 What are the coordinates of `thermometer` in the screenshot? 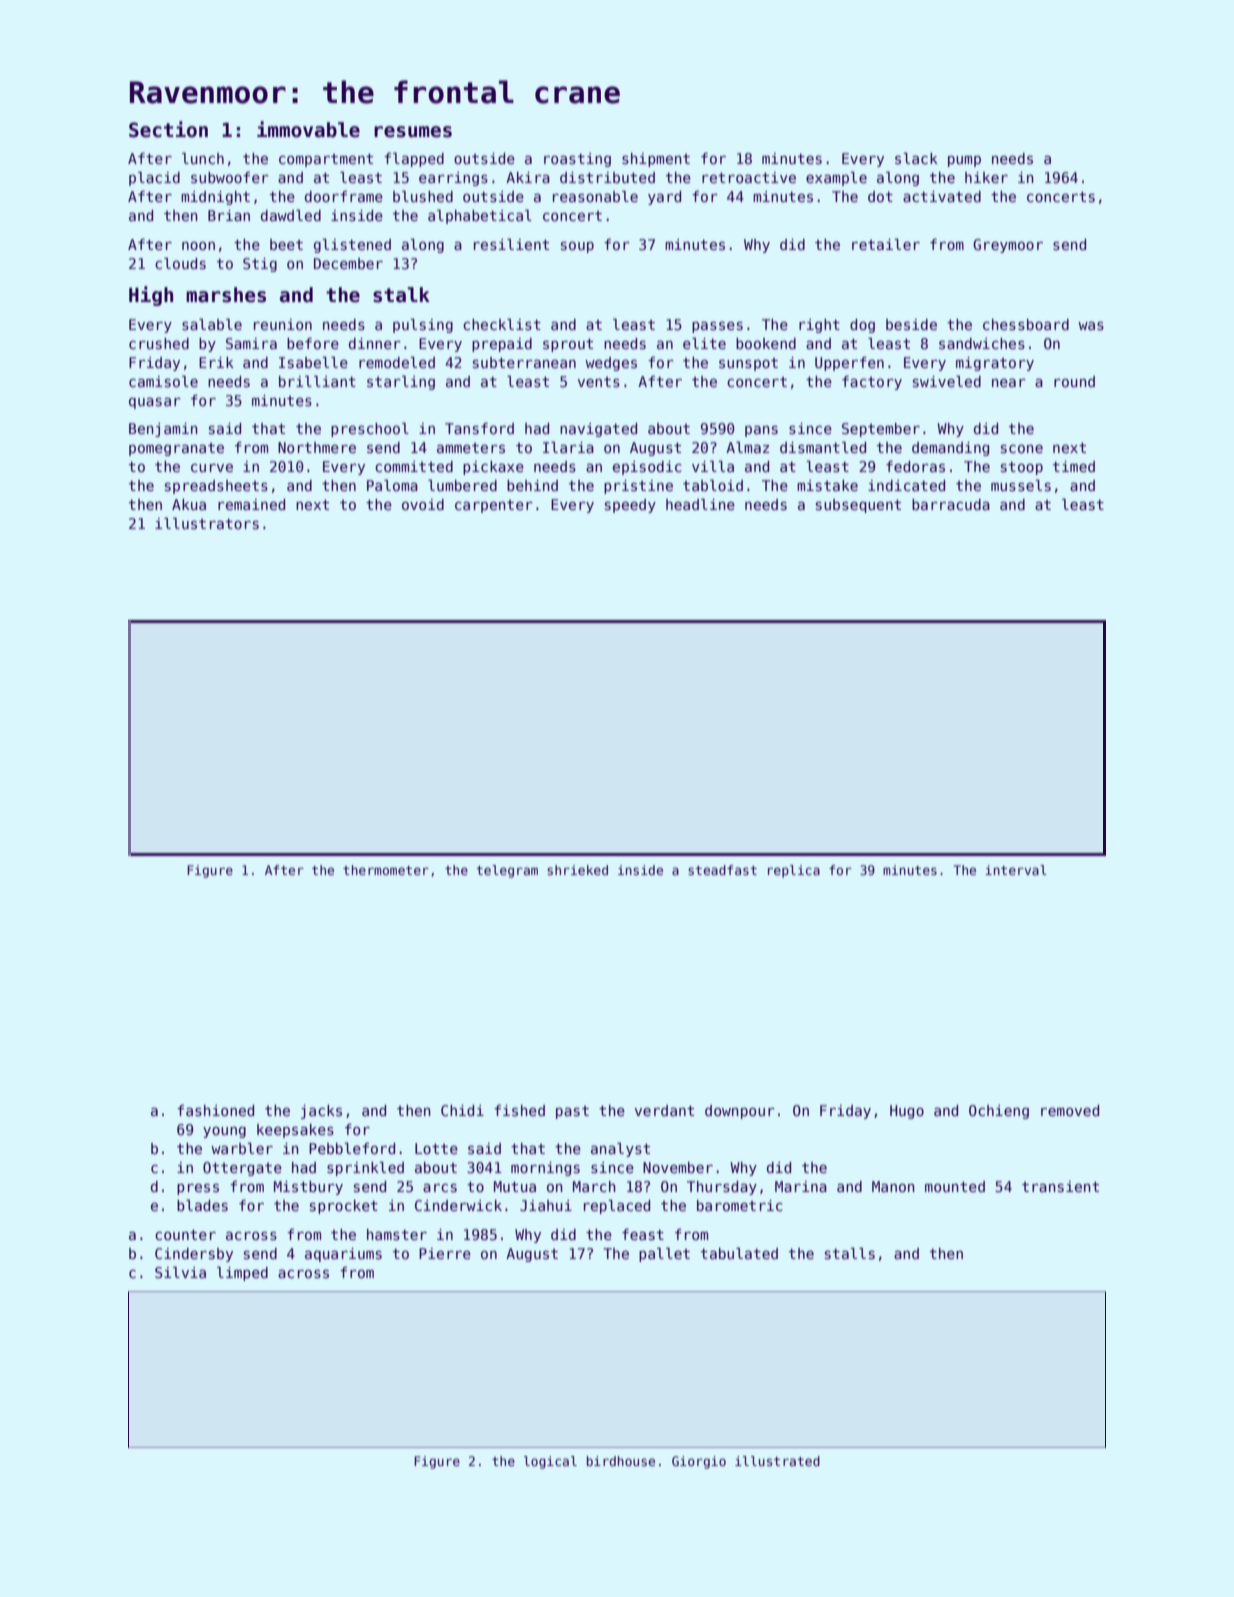 It's located at (386, 870).
